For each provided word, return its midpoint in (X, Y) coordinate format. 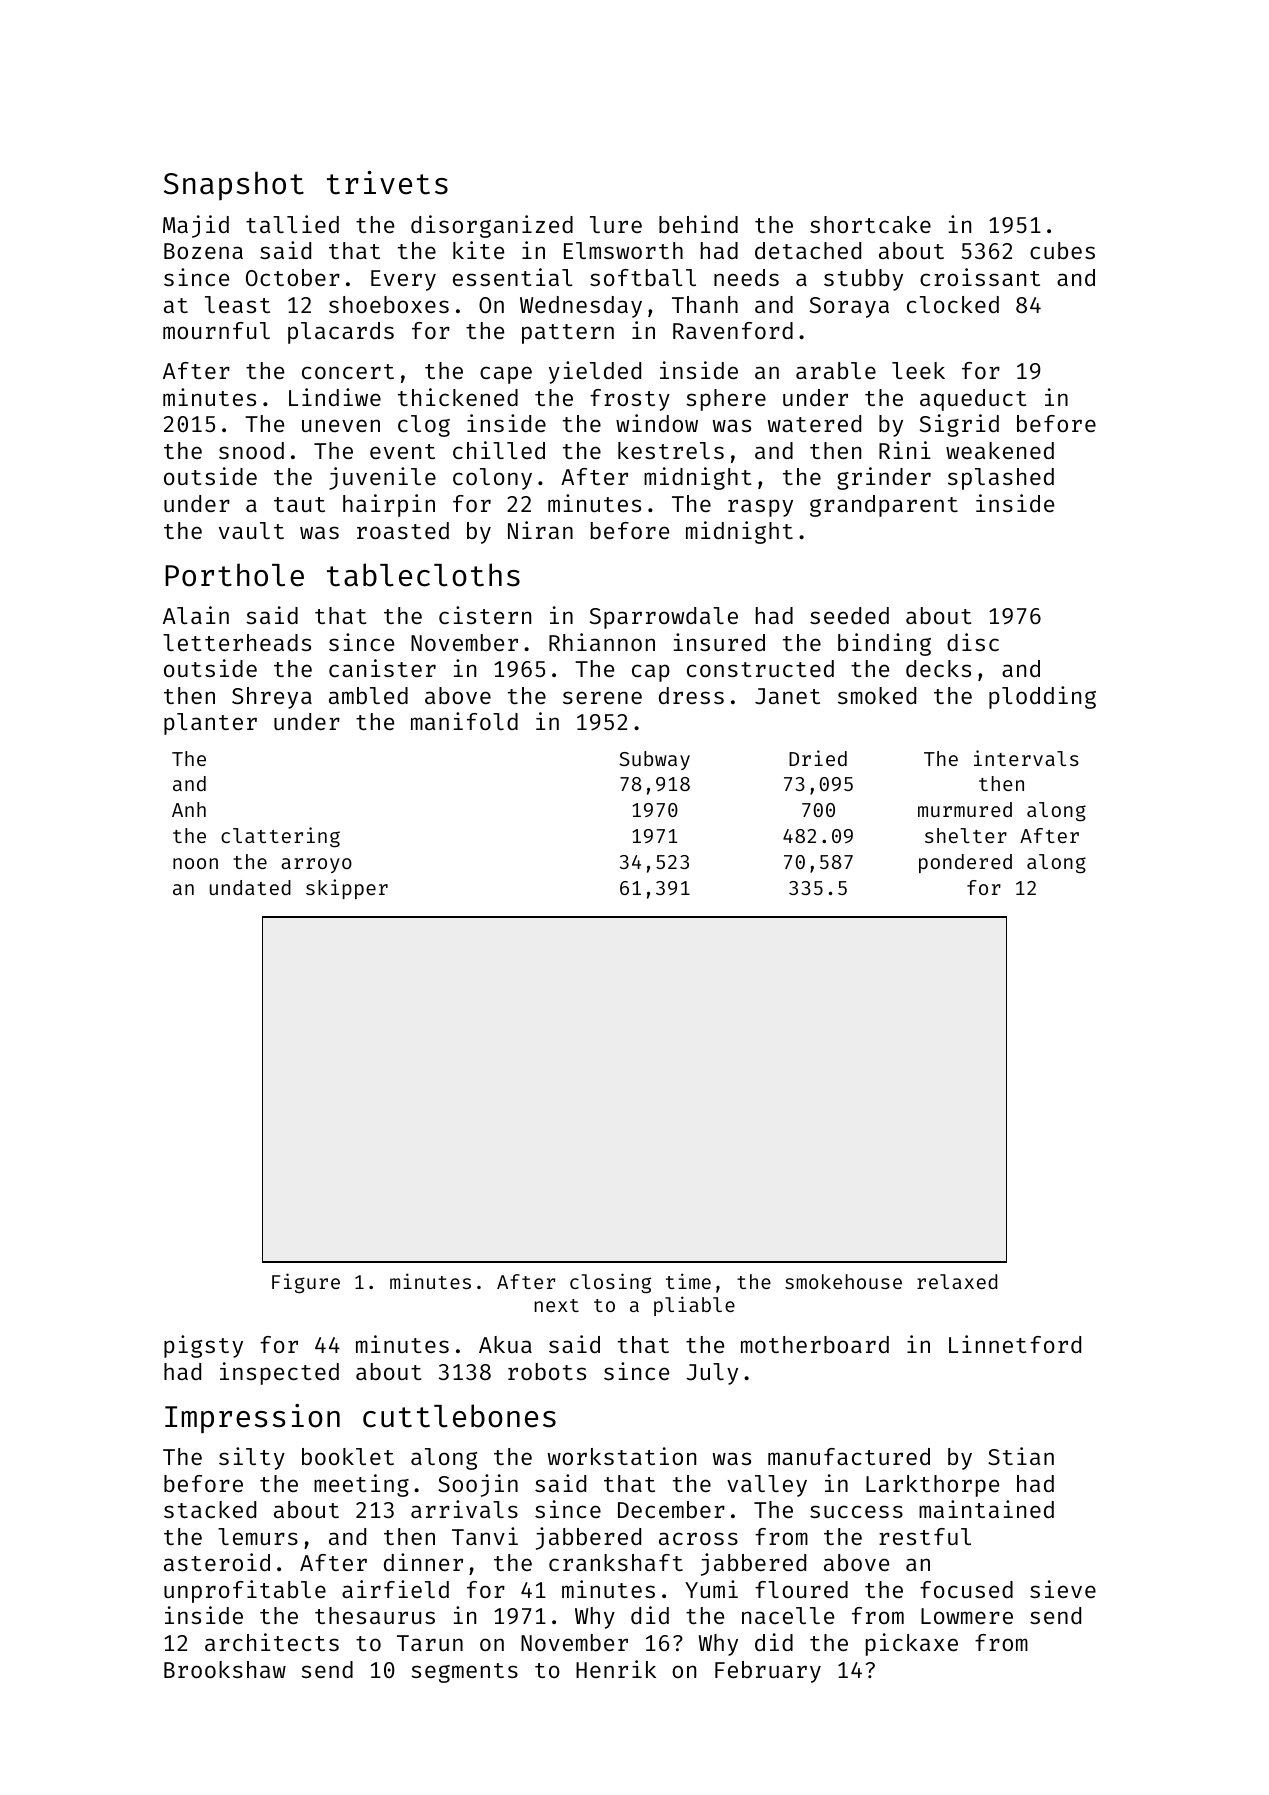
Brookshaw (225, 1669)
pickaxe (912, 1644)
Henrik (616, 1669)
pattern (568, 334)
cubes (1062, 250)
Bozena (203, 251)
